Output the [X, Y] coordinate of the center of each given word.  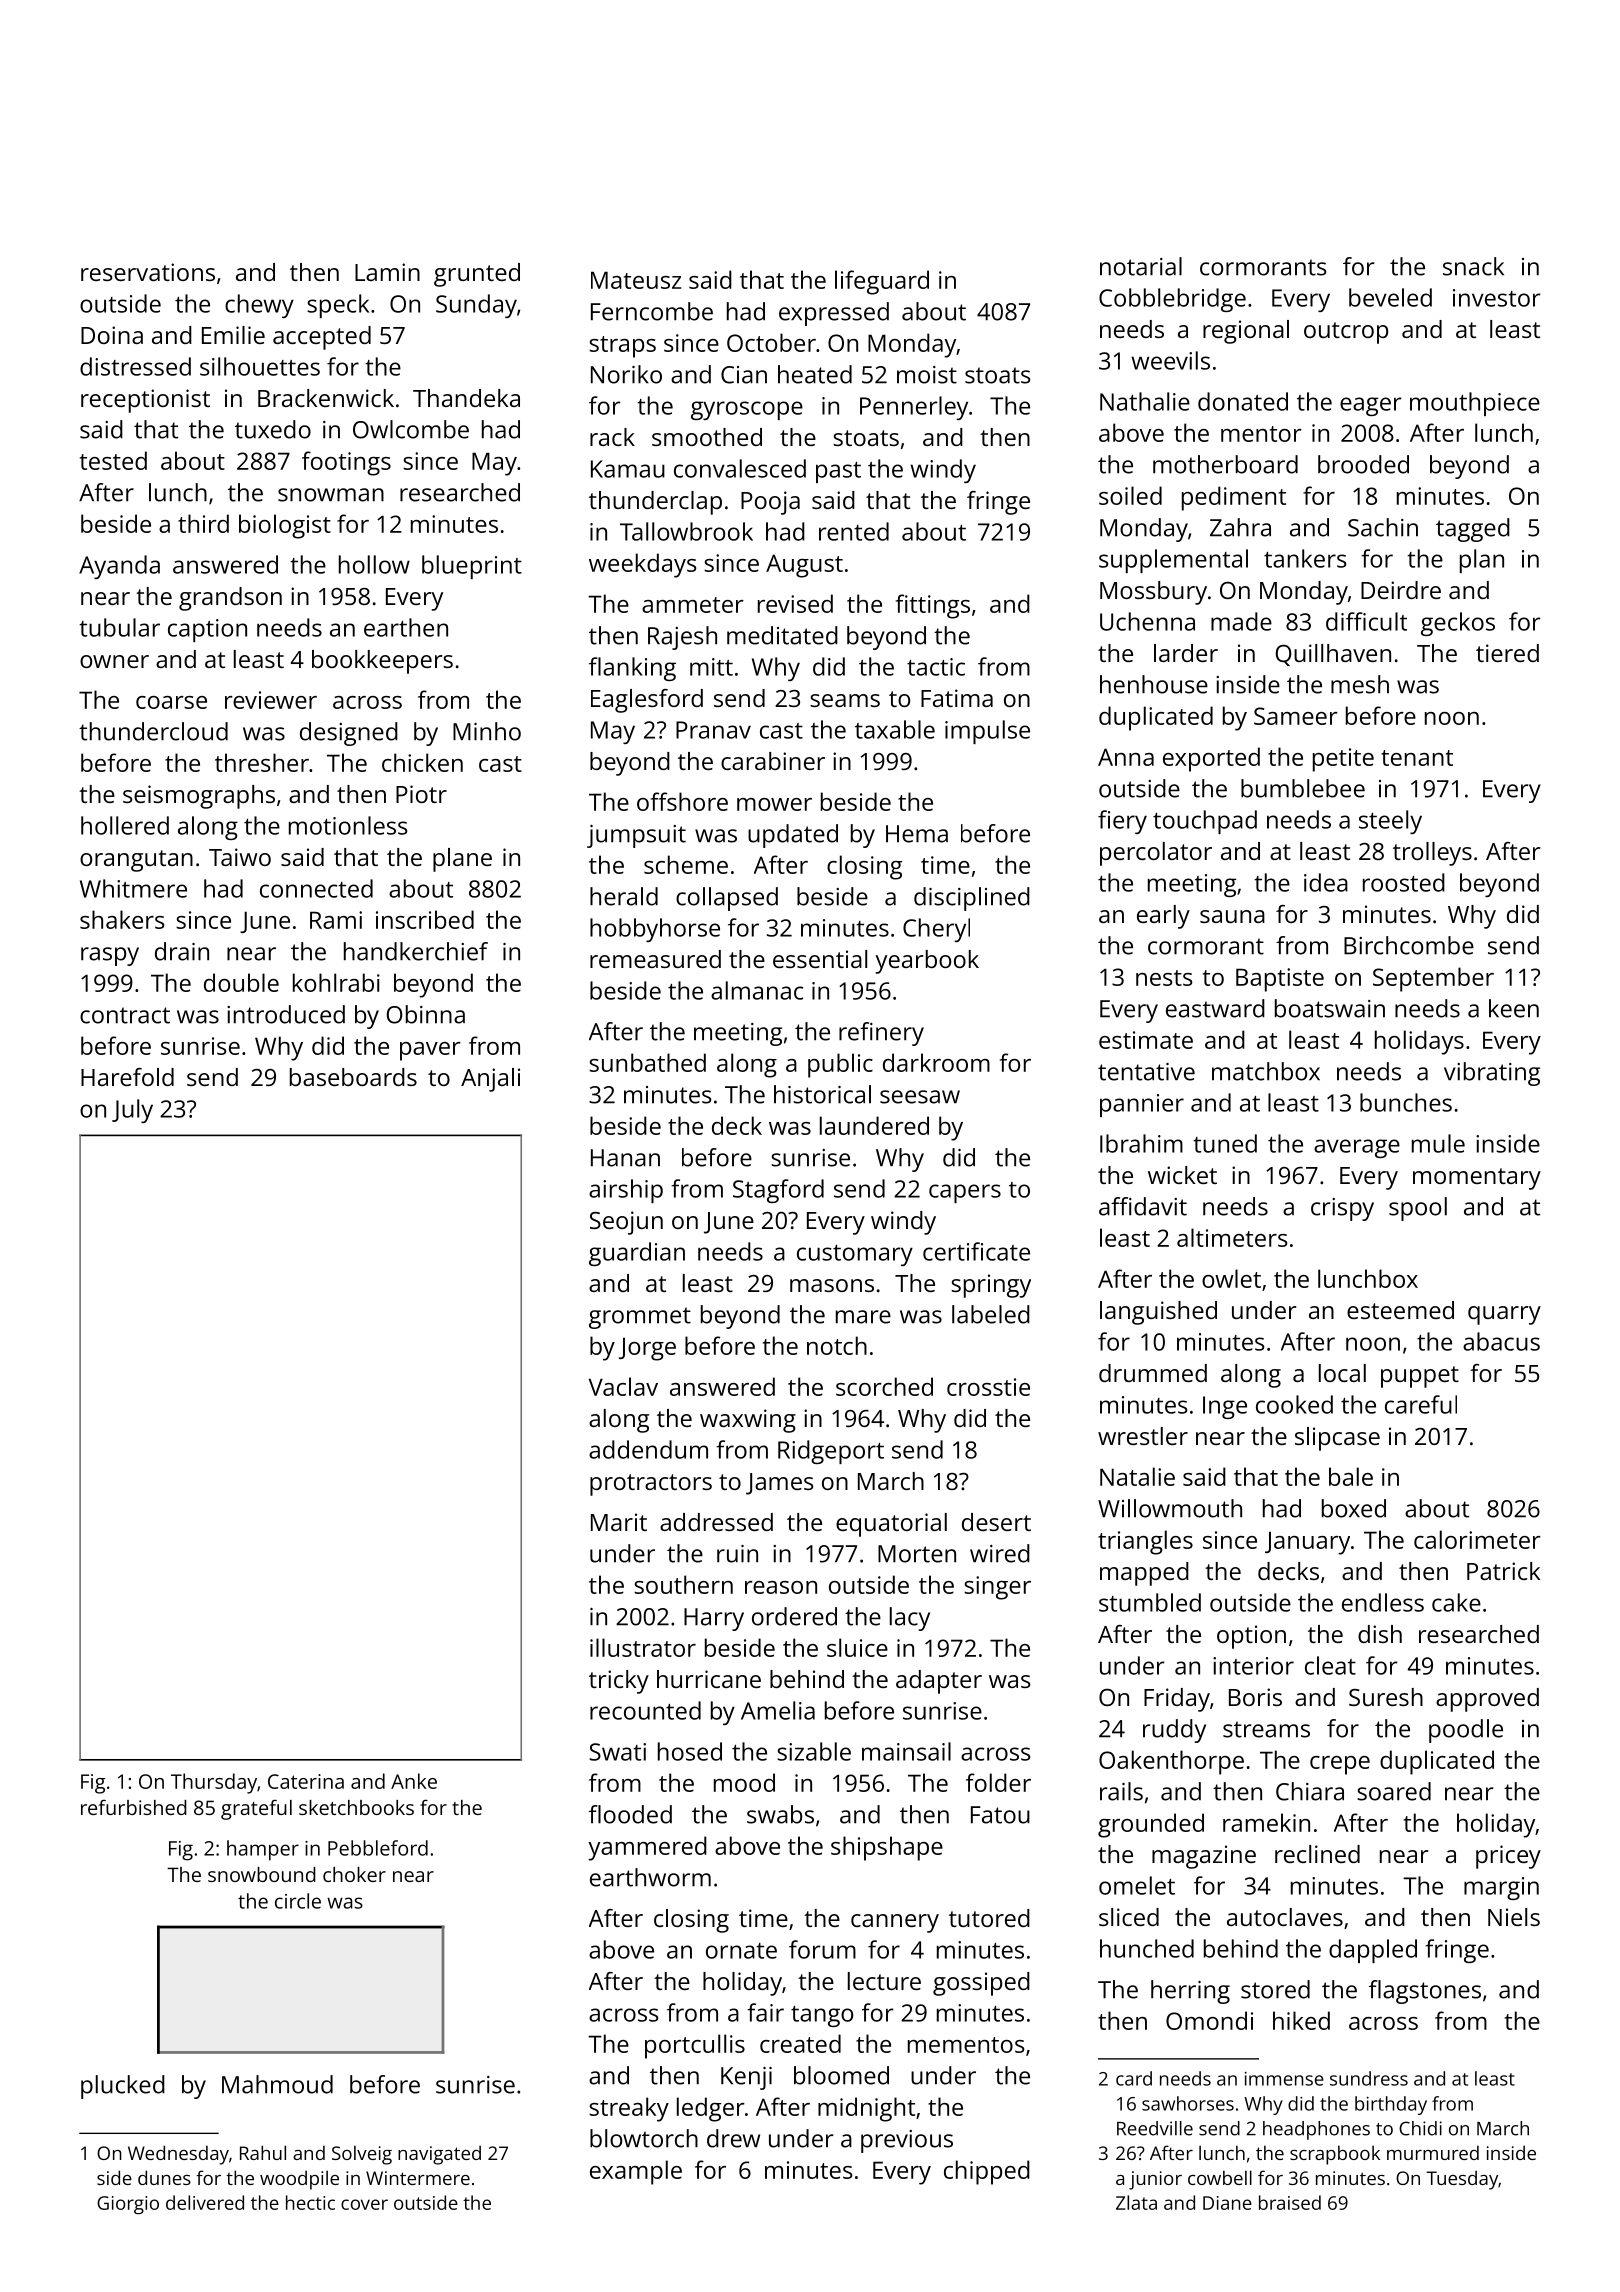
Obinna [425, 1014]
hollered [125, 825]
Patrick [1503, 1571]
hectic [310, 2202]
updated [793, 836]
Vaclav [623, 1386]
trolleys [1432, 854]
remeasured [655, 959]
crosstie [988, 1387]
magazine [1204, 1857]
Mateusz [636, 280]
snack [1473, 266]
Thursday [214, 1783]
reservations [148, 272]
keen [1514, 1008]
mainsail [906, 1751]
